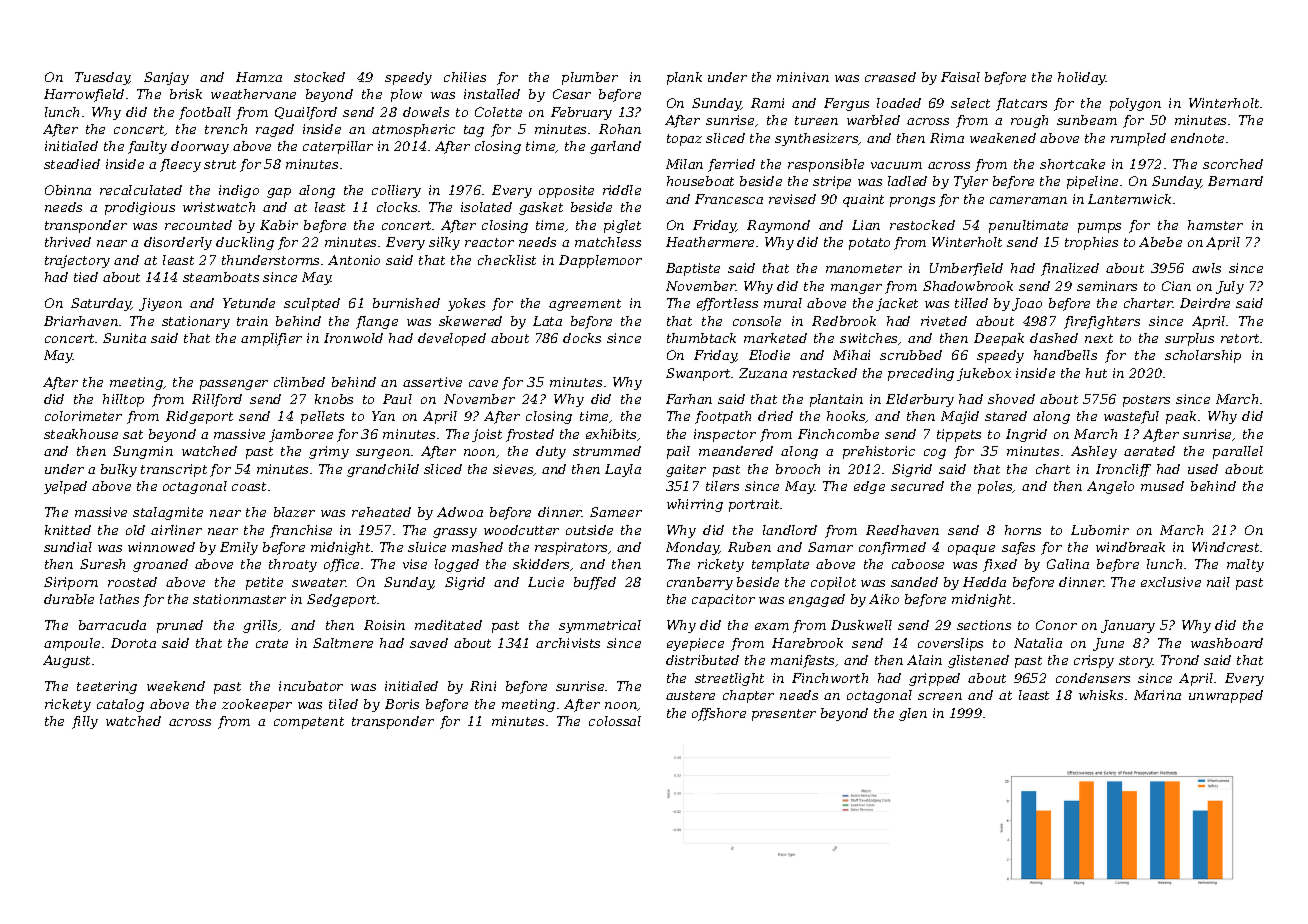  Describe the element at coordinates (133, 643) in the screenshot. I see `Dorota` at that location.
